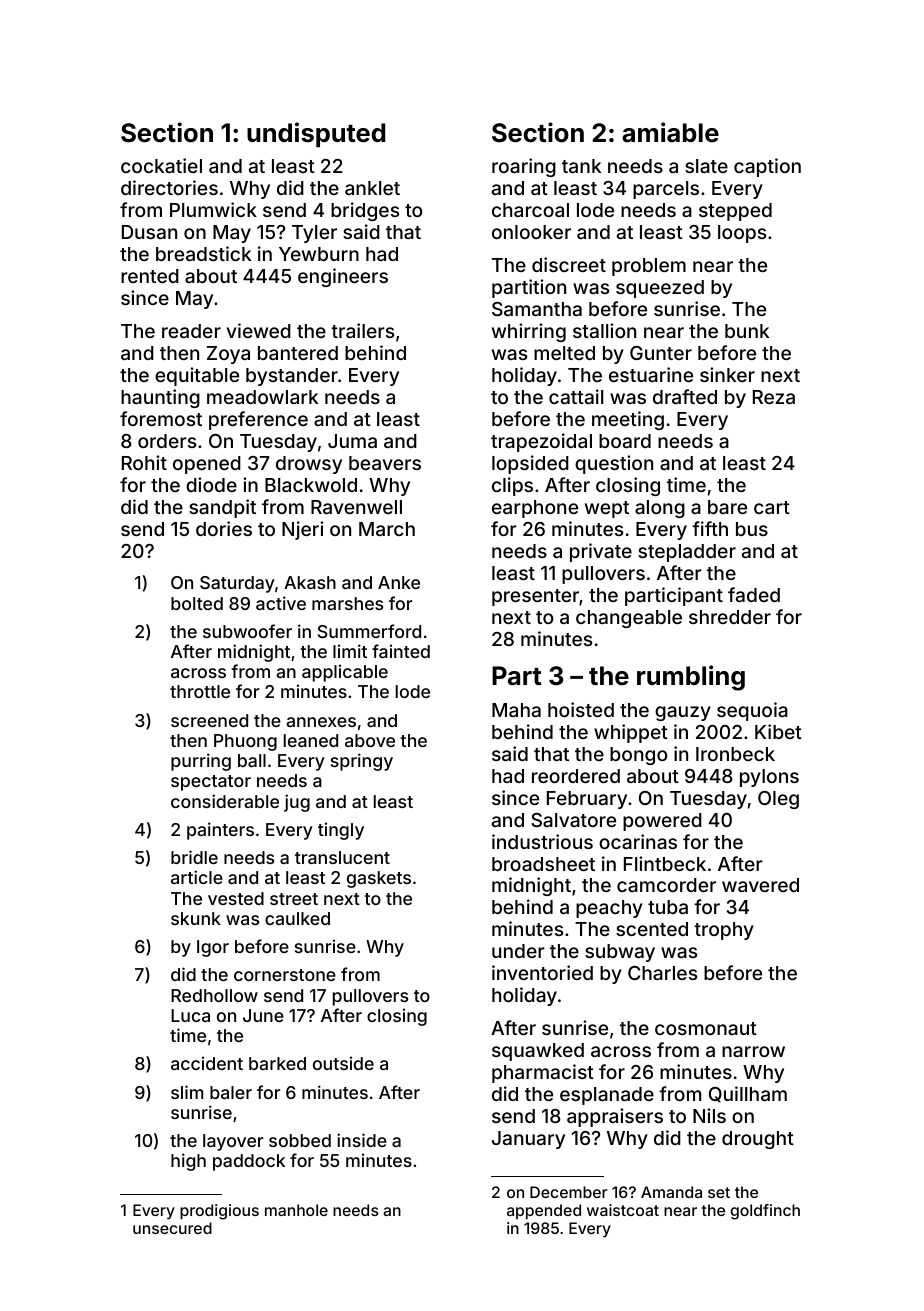 This document has height=1311, width=924. Describe the element at coordinates (172, 1228) in the document. I see `unsecured` at that location.
